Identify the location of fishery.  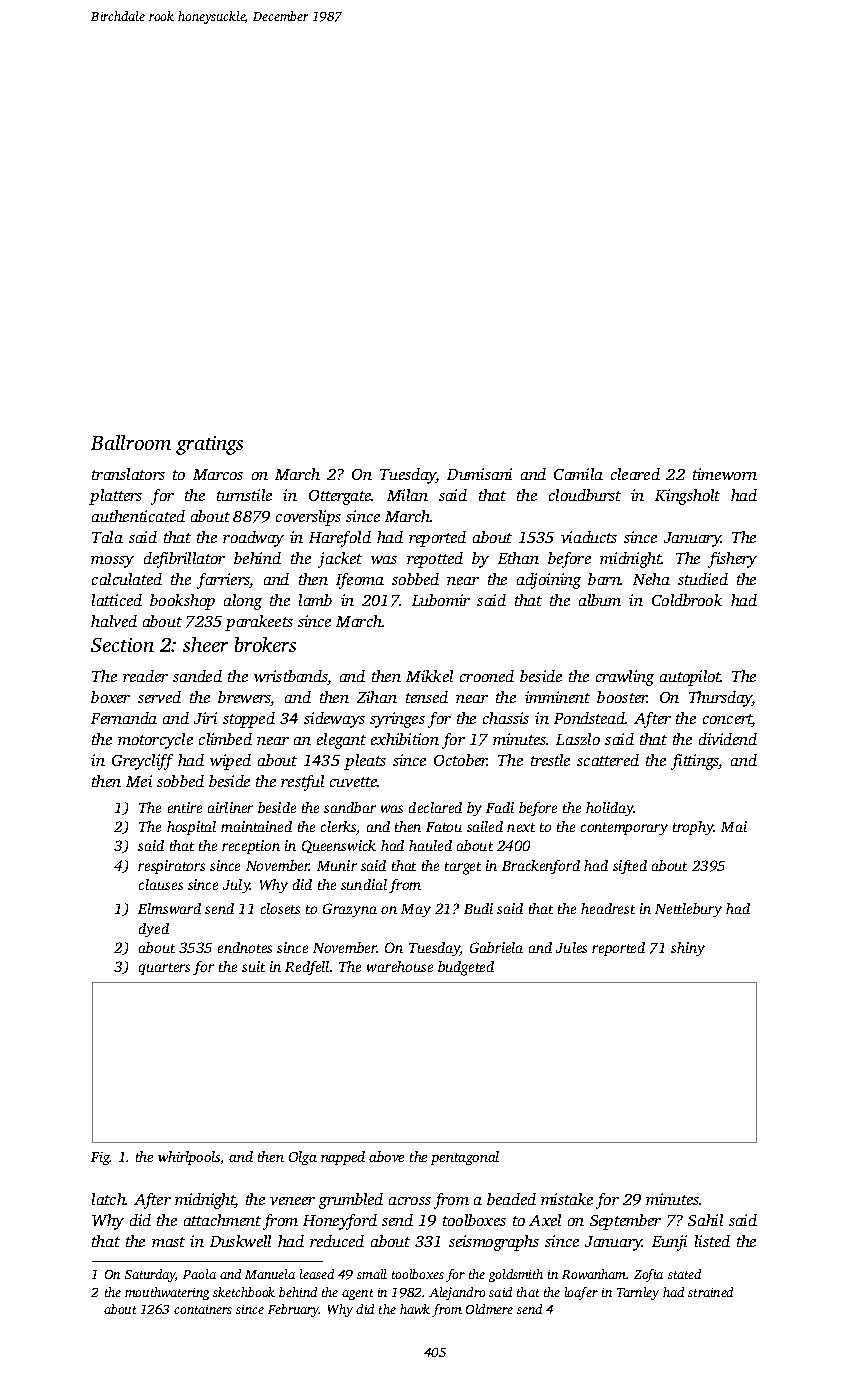
(732, 560).
